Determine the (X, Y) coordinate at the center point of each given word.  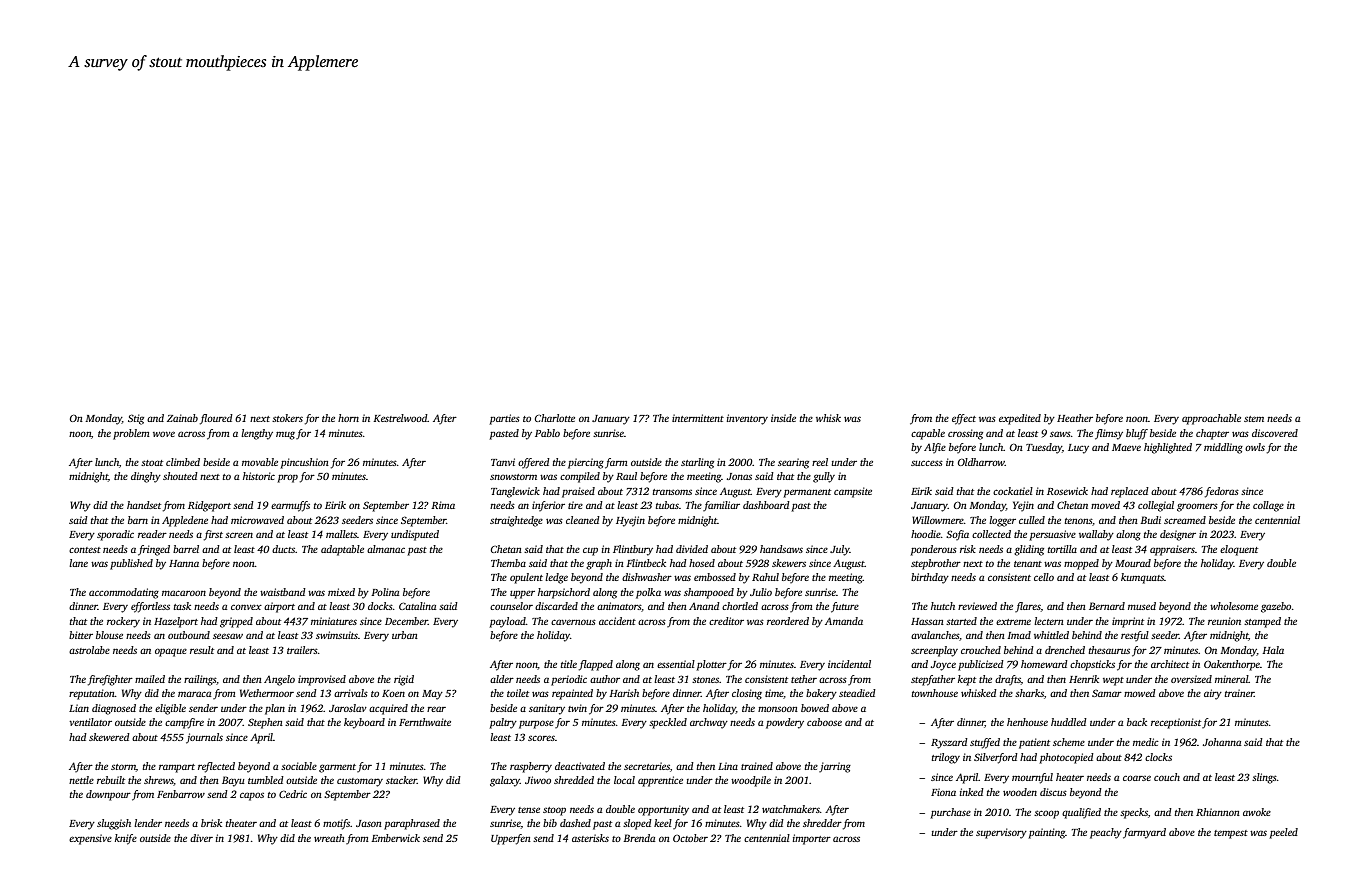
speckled (668, 723)
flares (1028, 607)
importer (812, 839)
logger (1002, 521)
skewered (109, 737)
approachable (1211, 419)
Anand (704, 606)
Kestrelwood (400, 418)
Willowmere (938, 520)
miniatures (334, 621)
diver (201, 838)
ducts (283, 549)
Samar (1107, 693)
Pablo (547, 433)
